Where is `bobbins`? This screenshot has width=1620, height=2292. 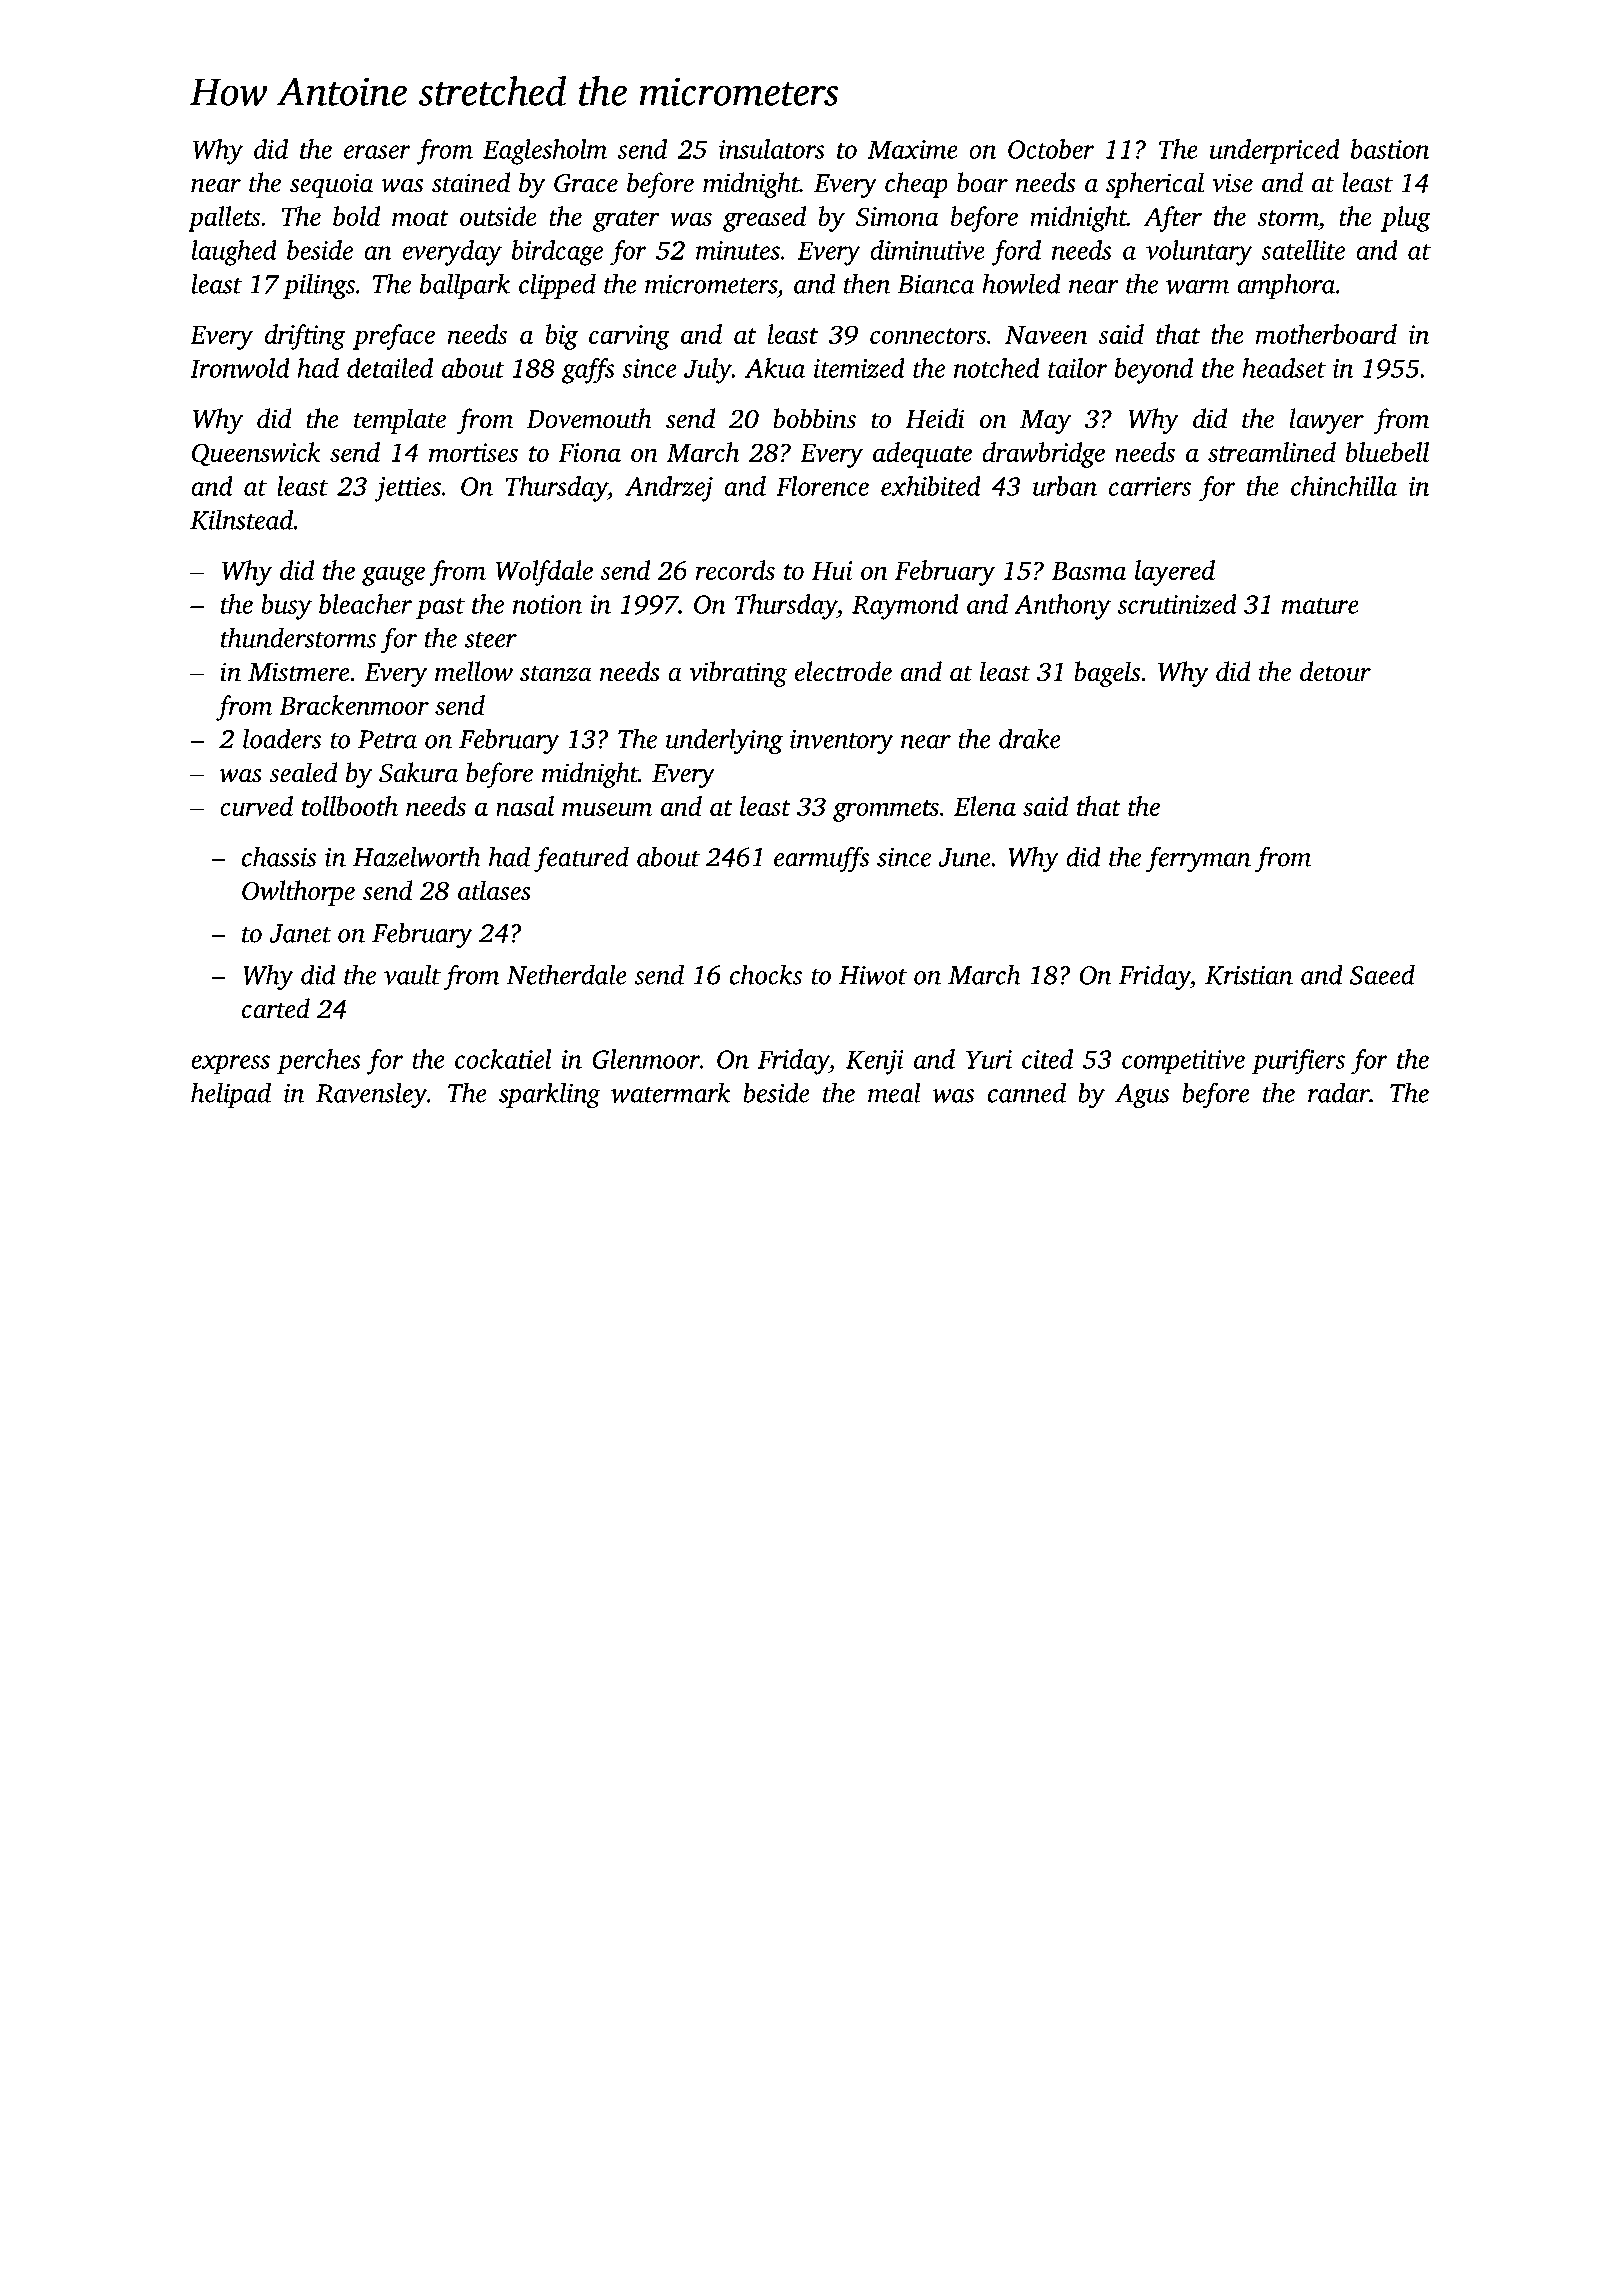 bobbins is located at coordinates (814, 418).
